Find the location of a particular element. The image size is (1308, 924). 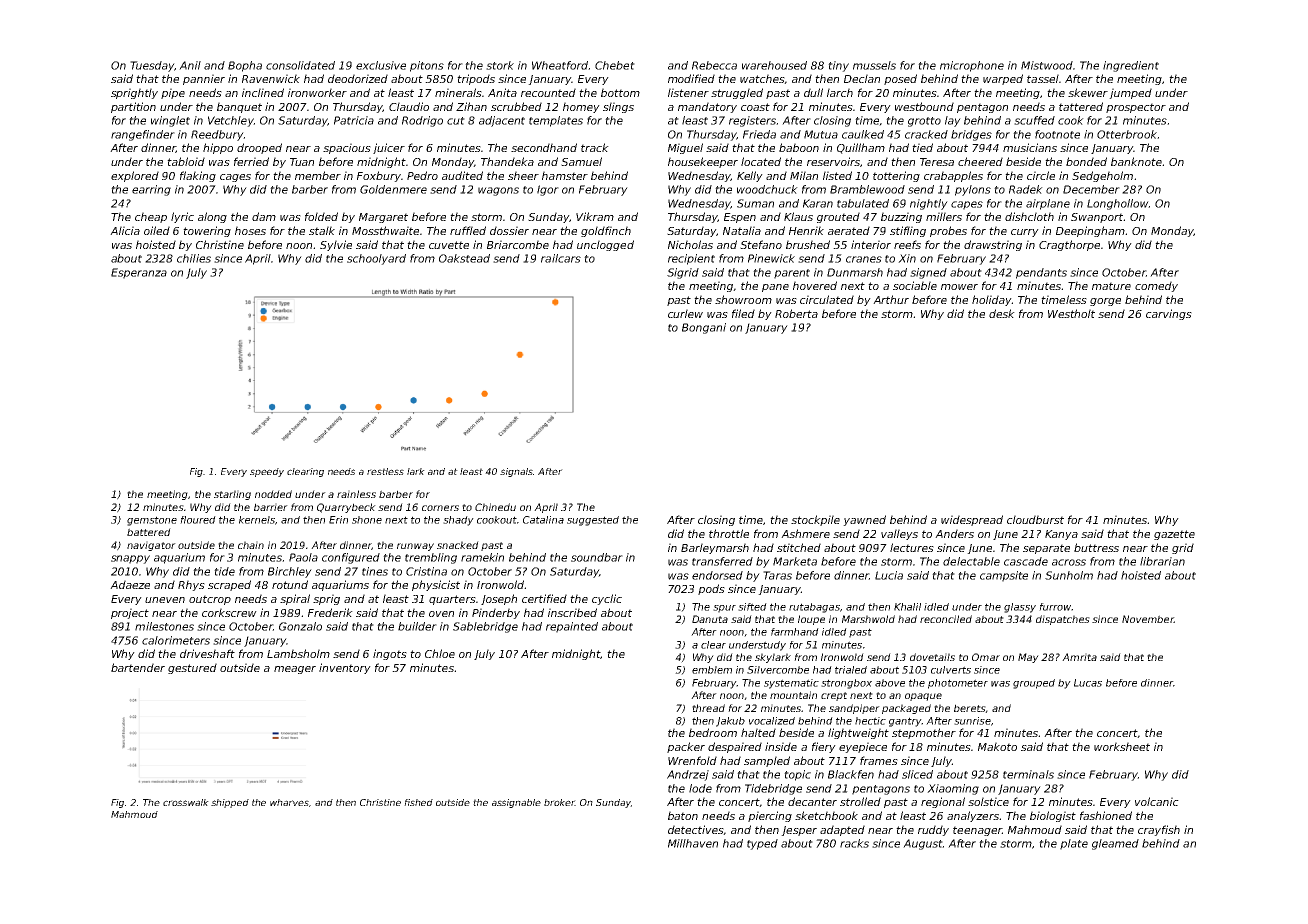

dull is located at coordinates (813, 92).
